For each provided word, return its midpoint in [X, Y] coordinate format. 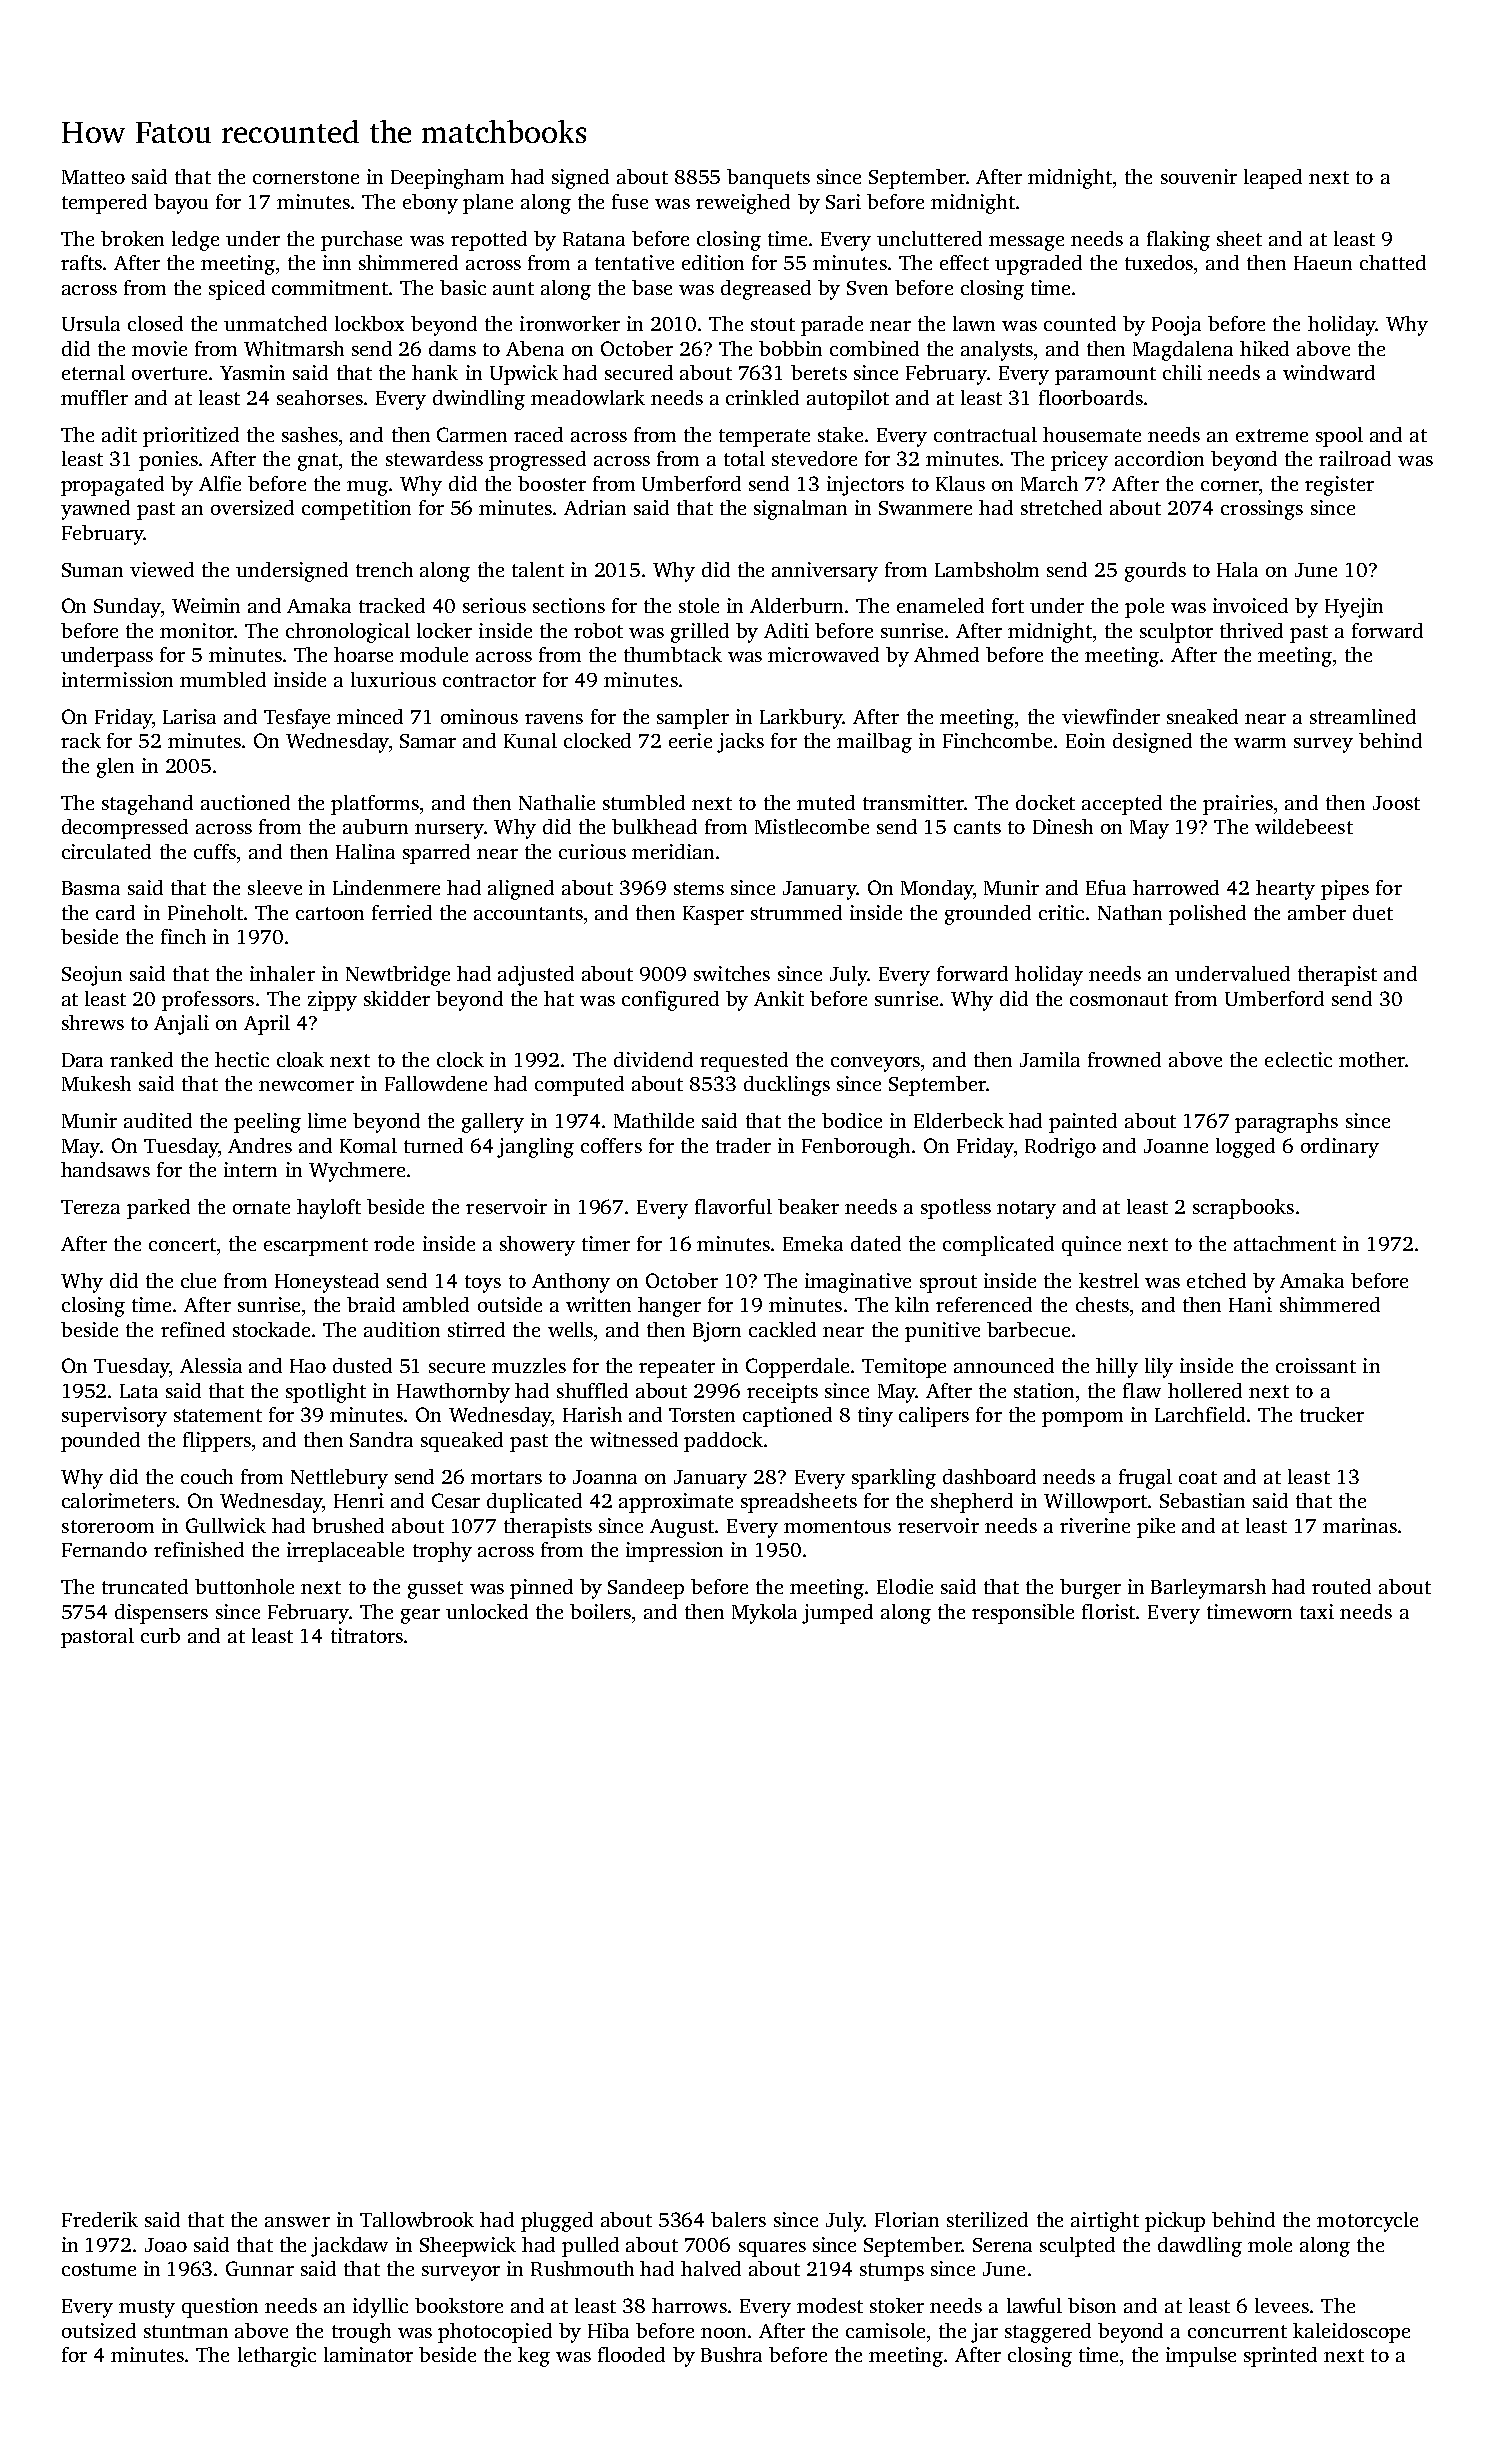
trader [743, 1145]
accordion [1159, 458]
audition [402, 1329]
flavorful [733, 1206]
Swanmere [925, 508]
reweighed [743, 204]
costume [99, 2269]
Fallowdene [436, 1083]
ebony [430, 204]
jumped [837, 1614]
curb [160, 1635]
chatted [1393, 262]
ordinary [1340, 1148]
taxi [1317, 1611]
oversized [252, 507]
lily [1159, 1368]
